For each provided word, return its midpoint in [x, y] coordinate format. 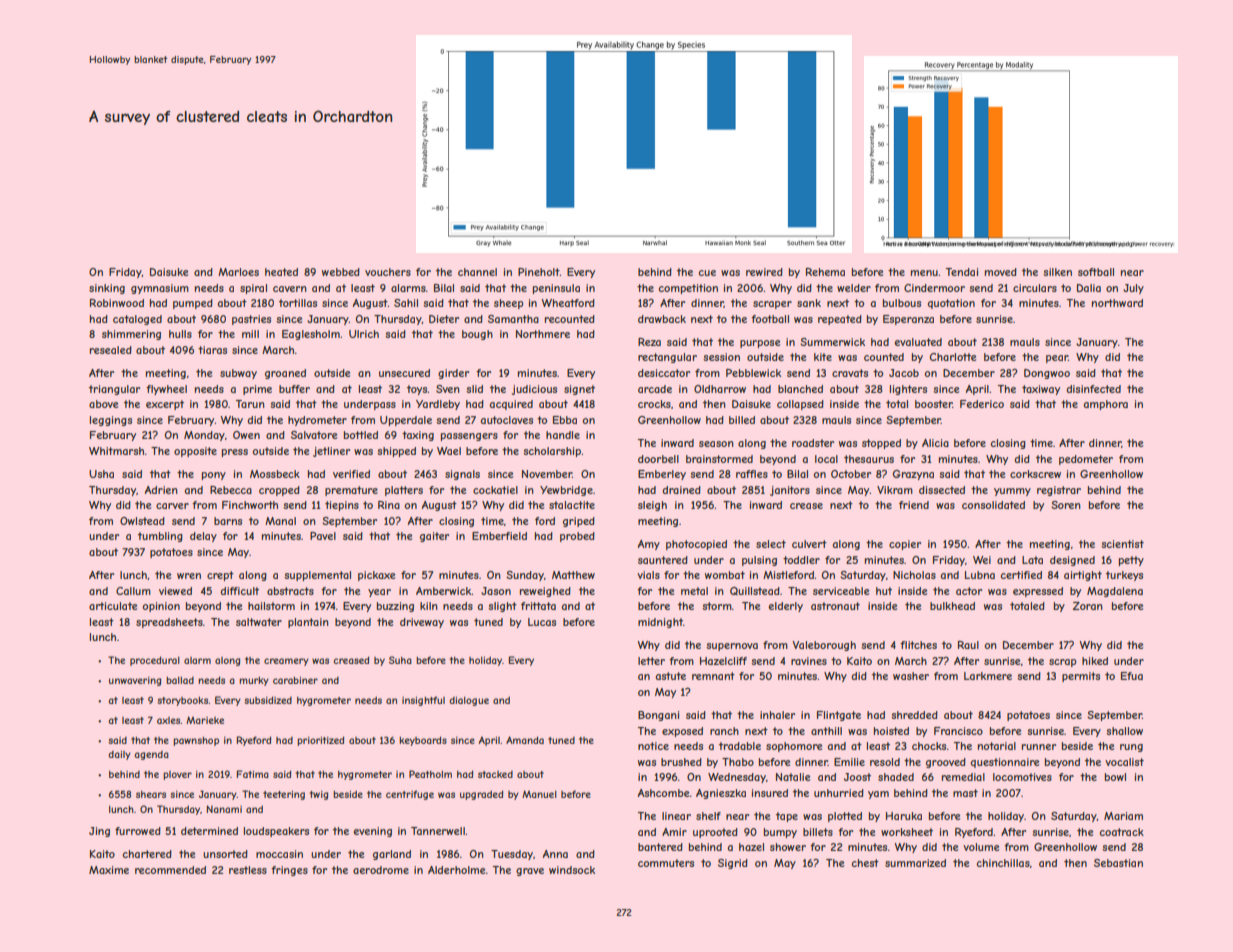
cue [707, 273]
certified [1021, 575]
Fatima [253, 774]
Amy [649, 545]
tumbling [160, 537]
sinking [107, 289]
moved [1001, 272]
